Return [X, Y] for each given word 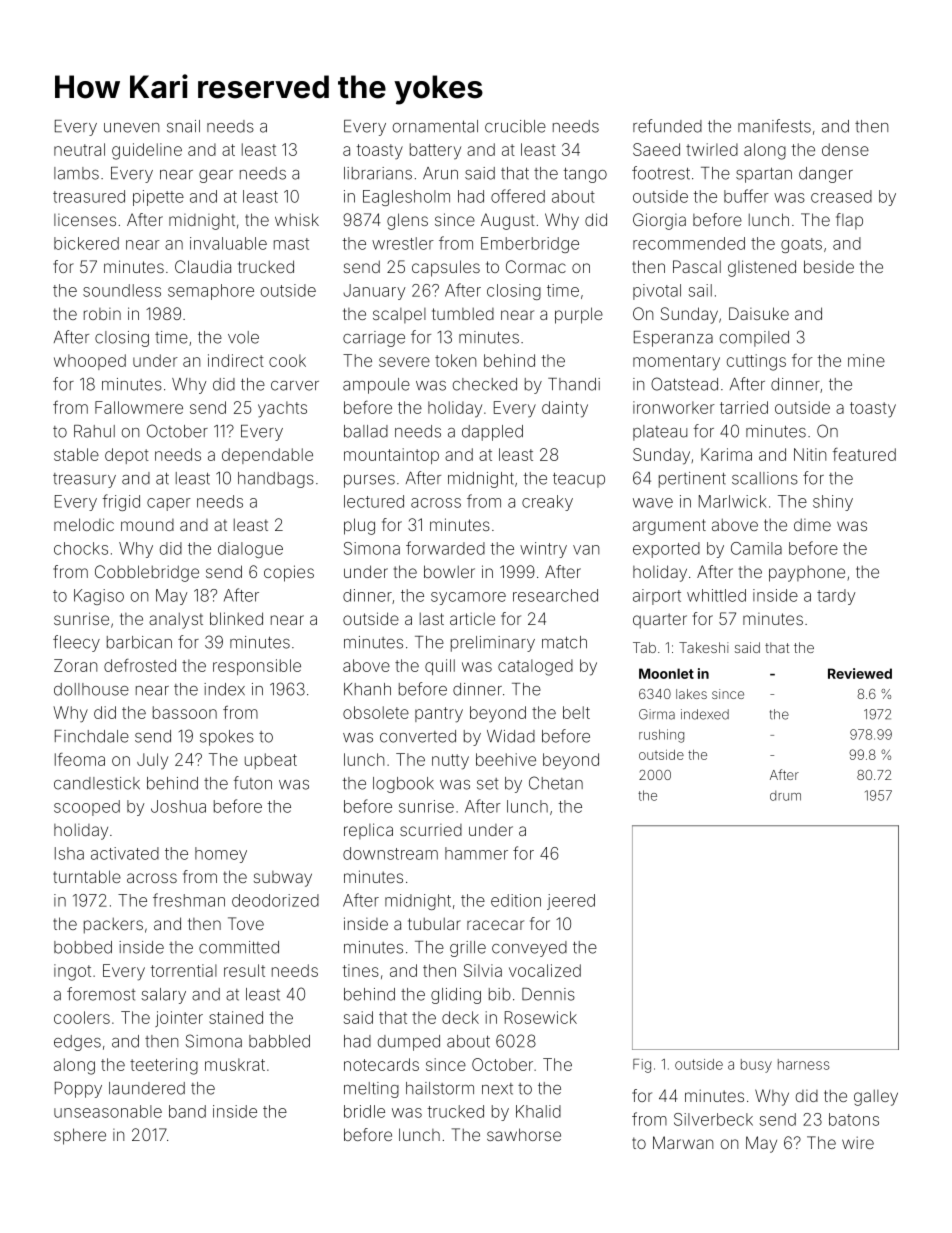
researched [555, 595]
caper [169, 504]
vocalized [545, 970]
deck [460, 1017]
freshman [189, 900]
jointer [179, 1019]
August [508, 221]
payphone [807, 574]
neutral [79, 149]
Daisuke [759, 313]
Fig [642, 1066]
